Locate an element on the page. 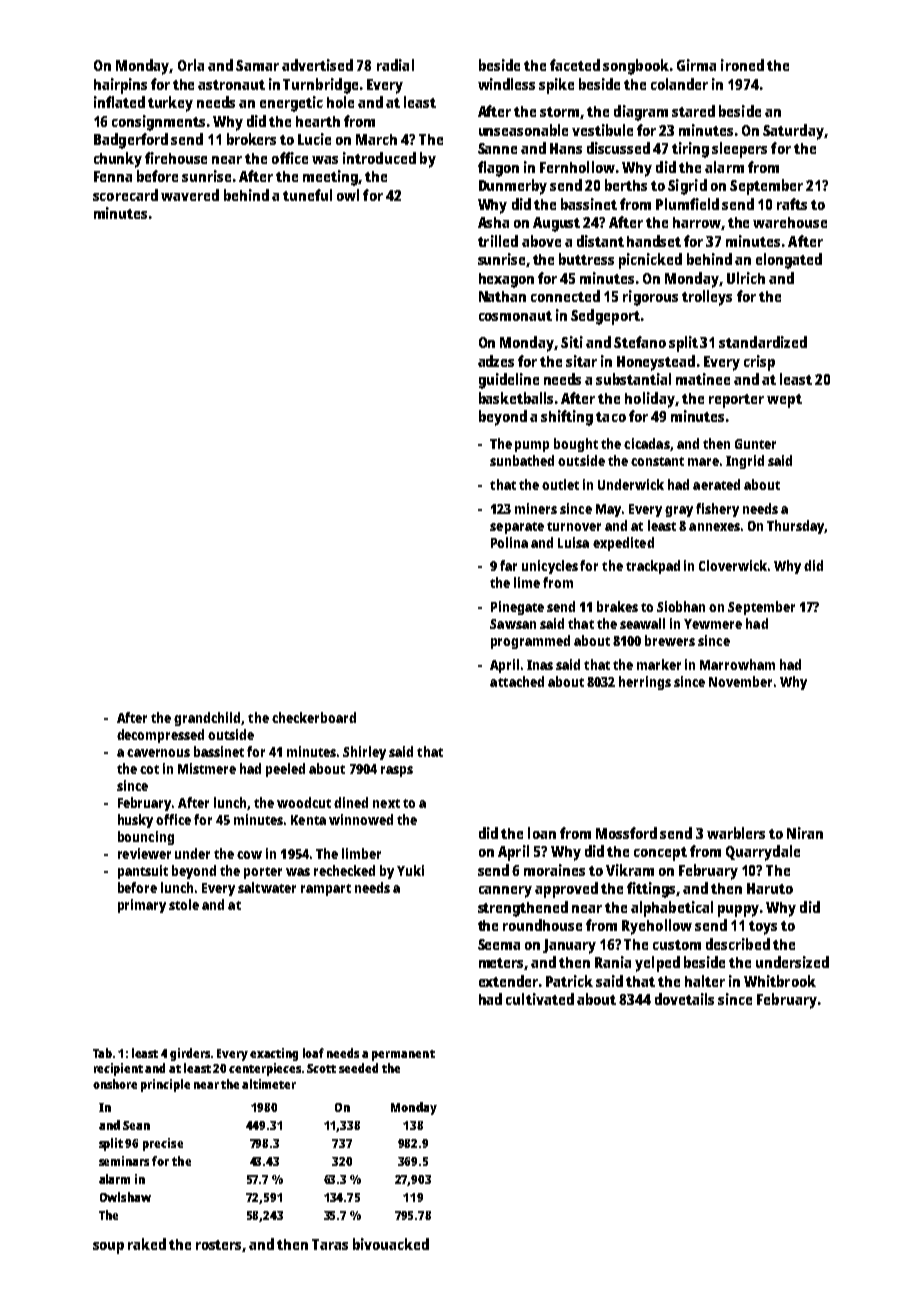 This image has height=1308, width=924. warblers is located at coordinates (736, 833).
